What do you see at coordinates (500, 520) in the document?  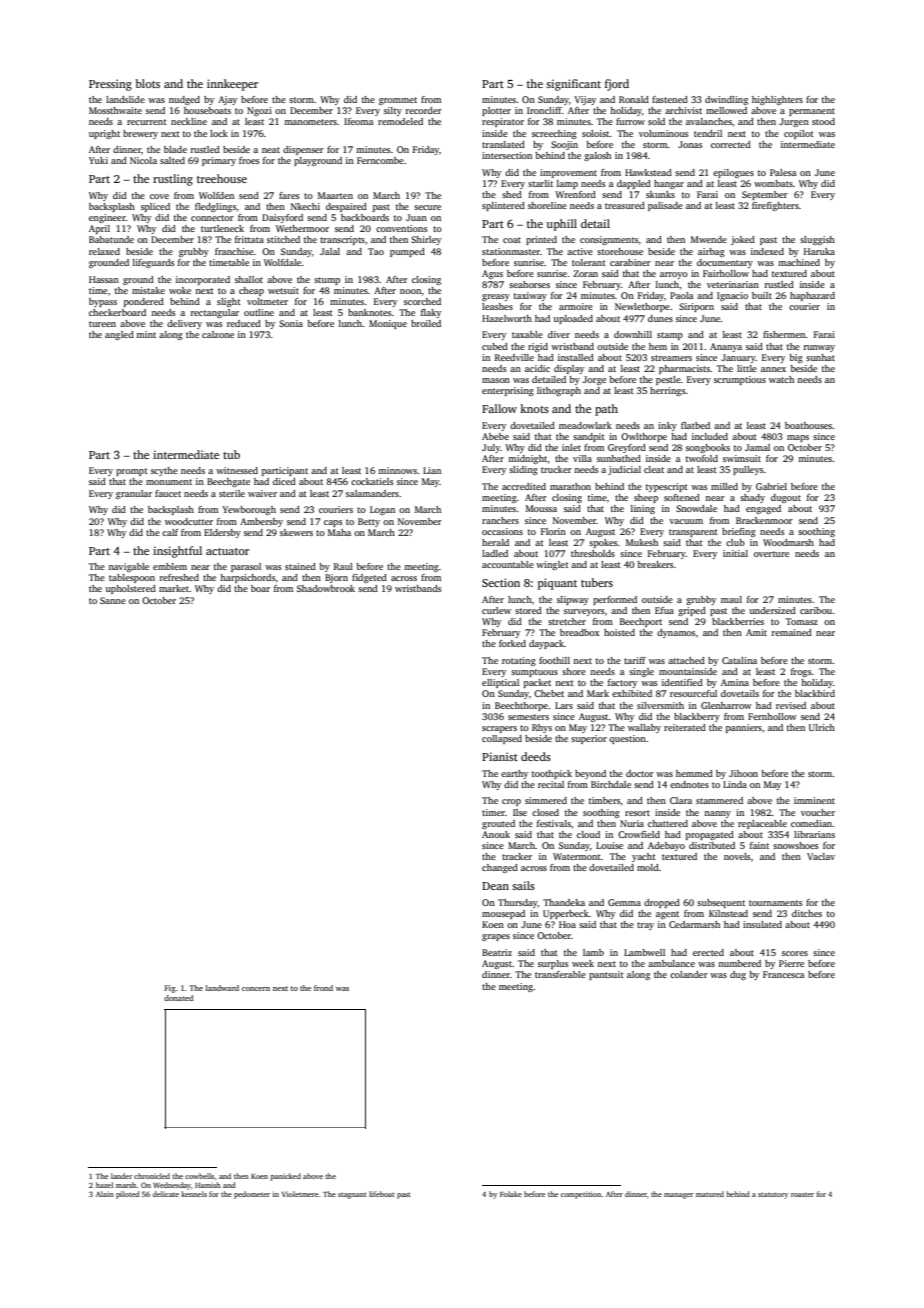 I see `ranchers` at bounding box center [500, 520].
